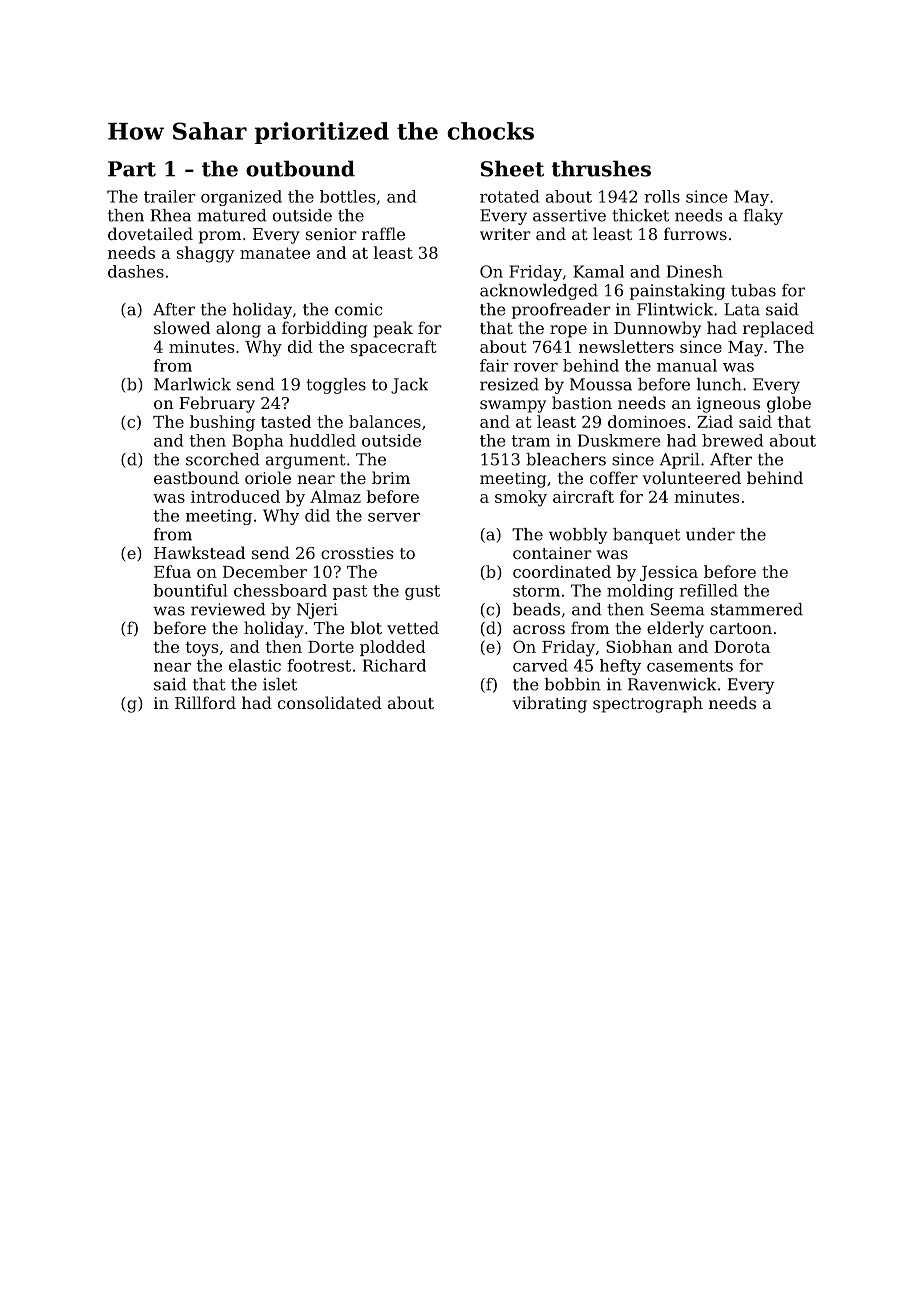 Image resolution: width=924 pixels, height=1308 pixels. Describe the element at coordinates (255, 665) in the document. I see `elastic` at that location.
